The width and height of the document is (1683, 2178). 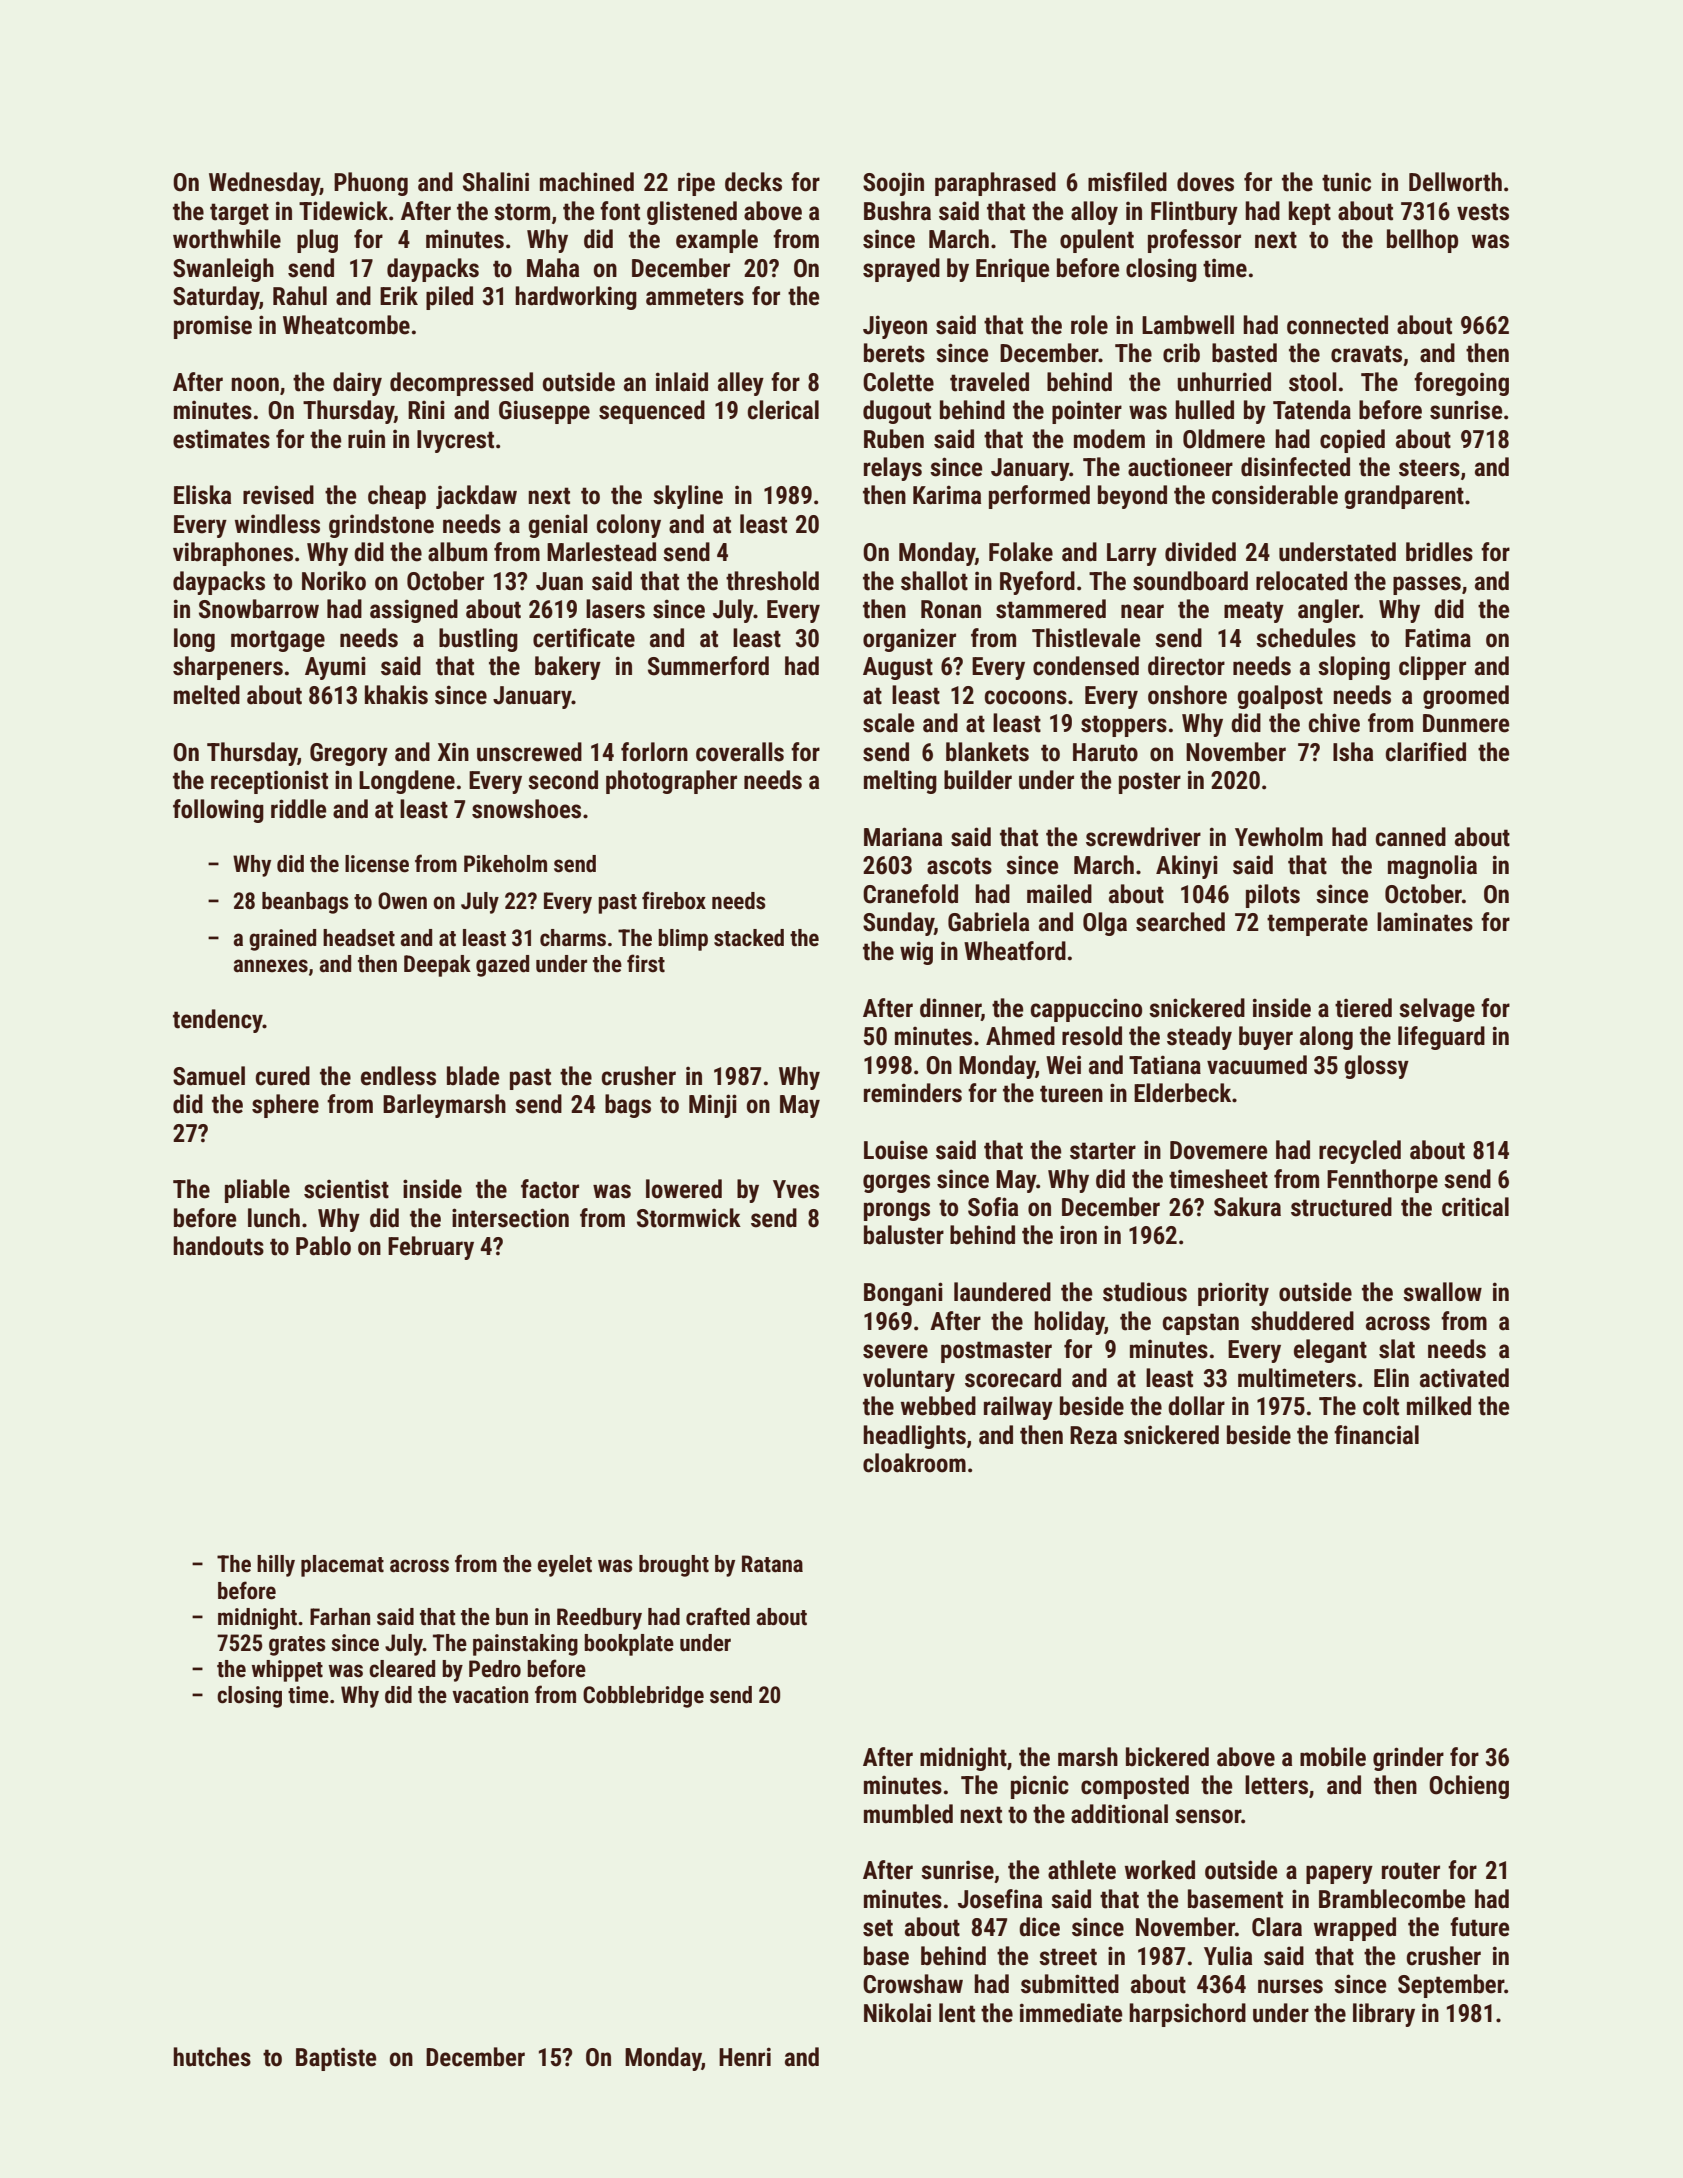 I want to click on Cranefold, so click(x=910, y=894).
